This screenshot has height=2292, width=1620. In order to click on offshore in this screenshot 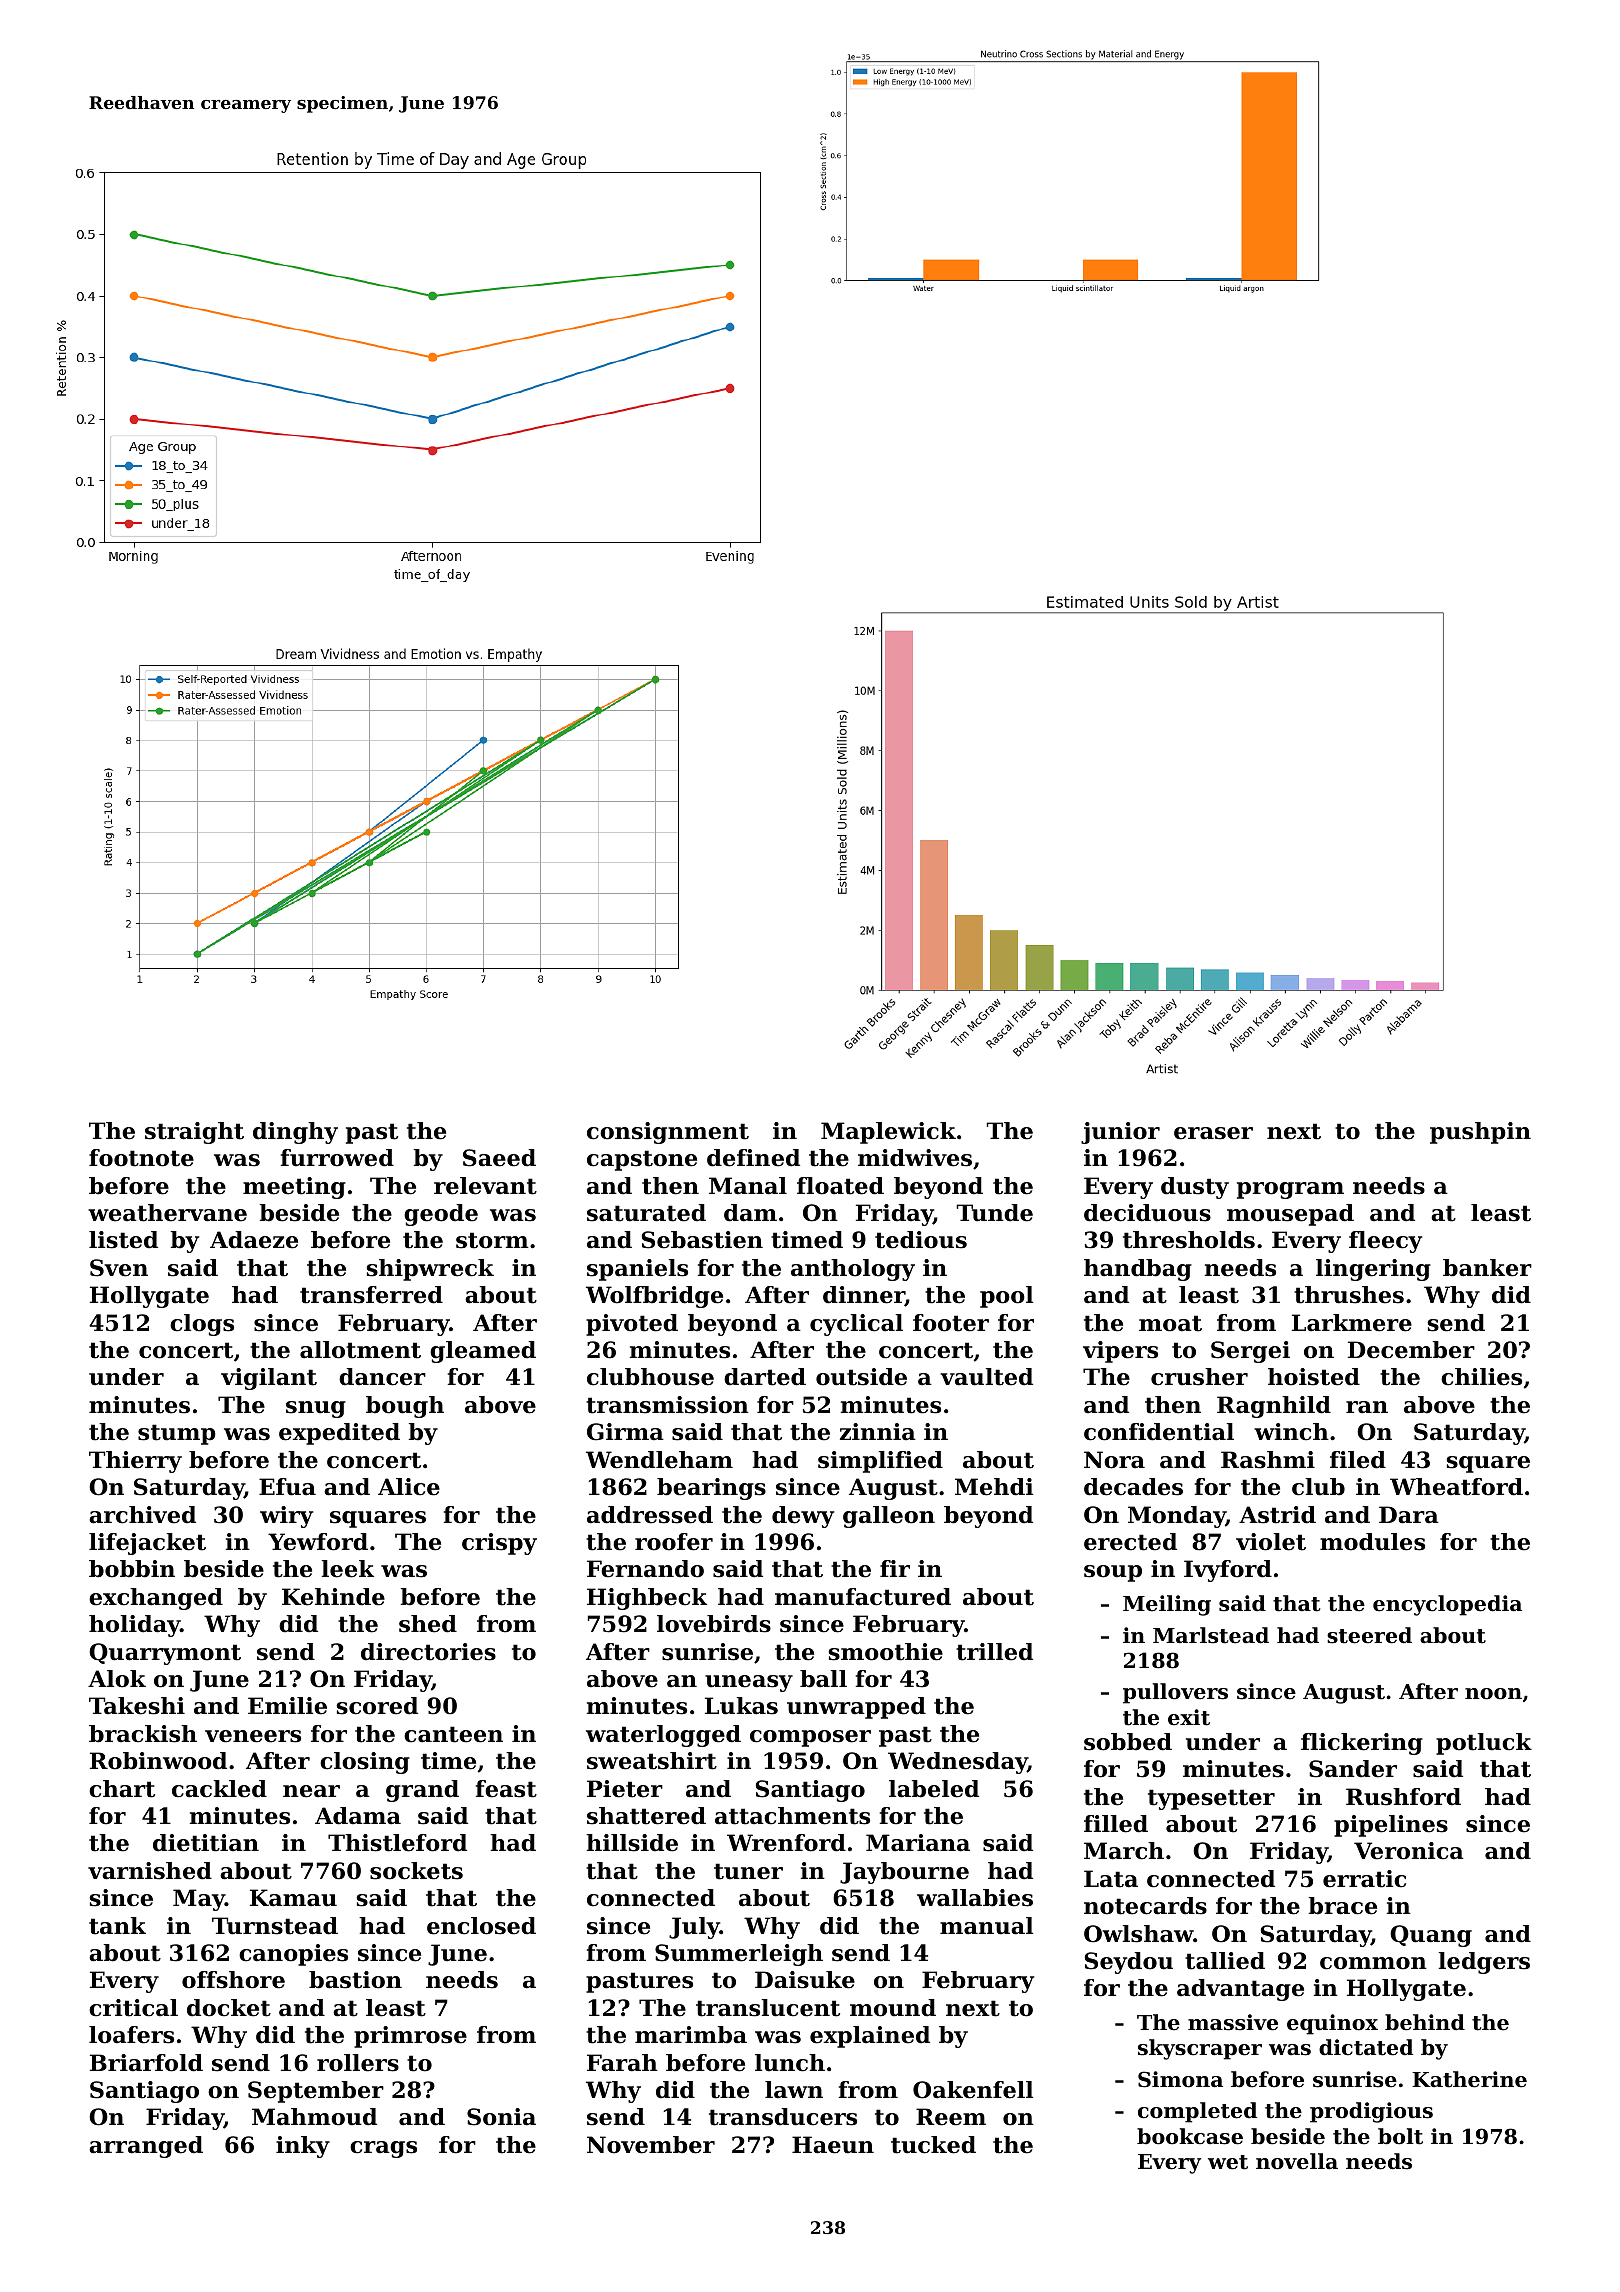, I will do `click(233, 1980)`.
